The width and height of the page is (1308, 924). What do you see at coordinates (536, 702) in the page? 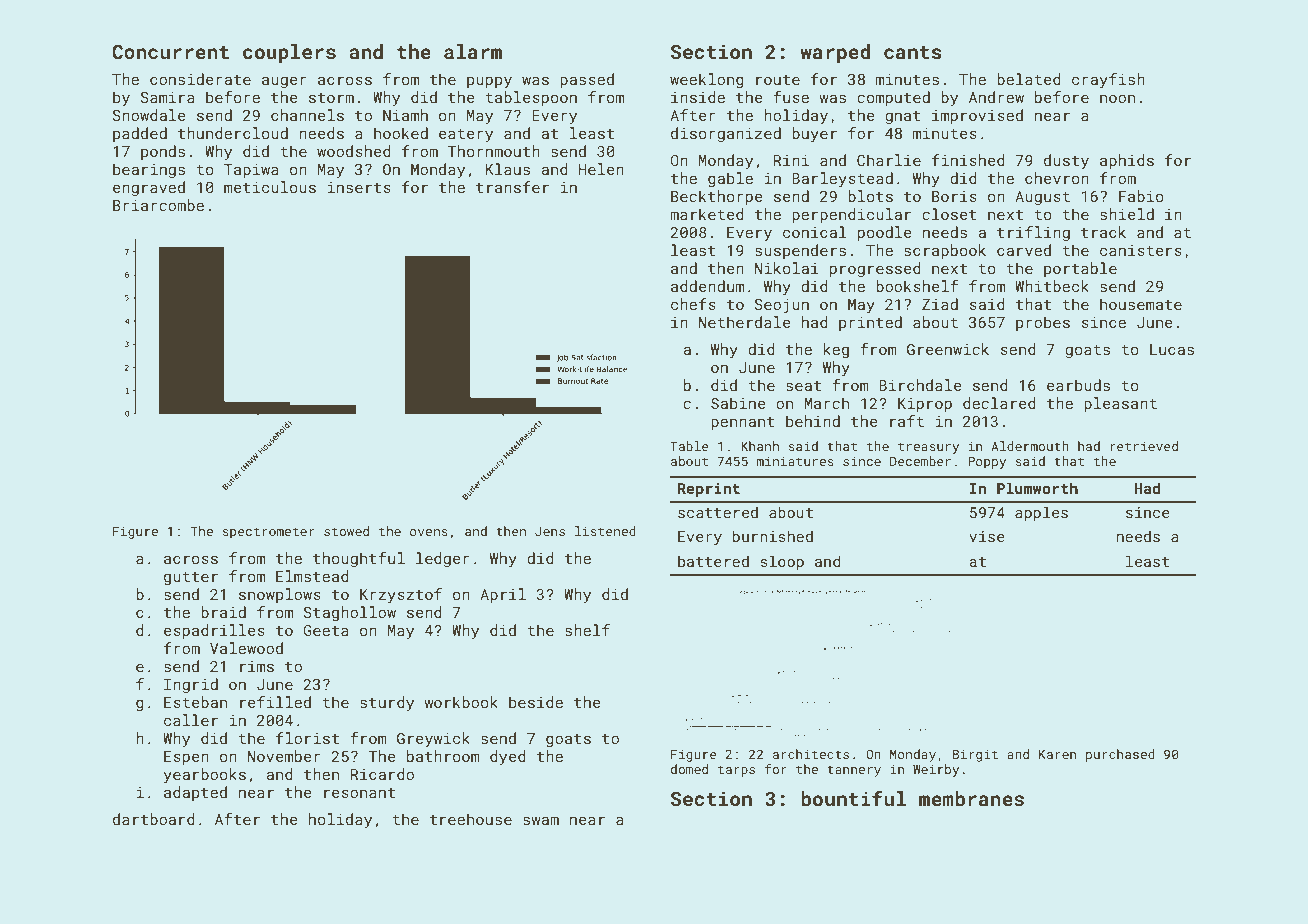
I see `beside` at bounding box center [536, 702].
